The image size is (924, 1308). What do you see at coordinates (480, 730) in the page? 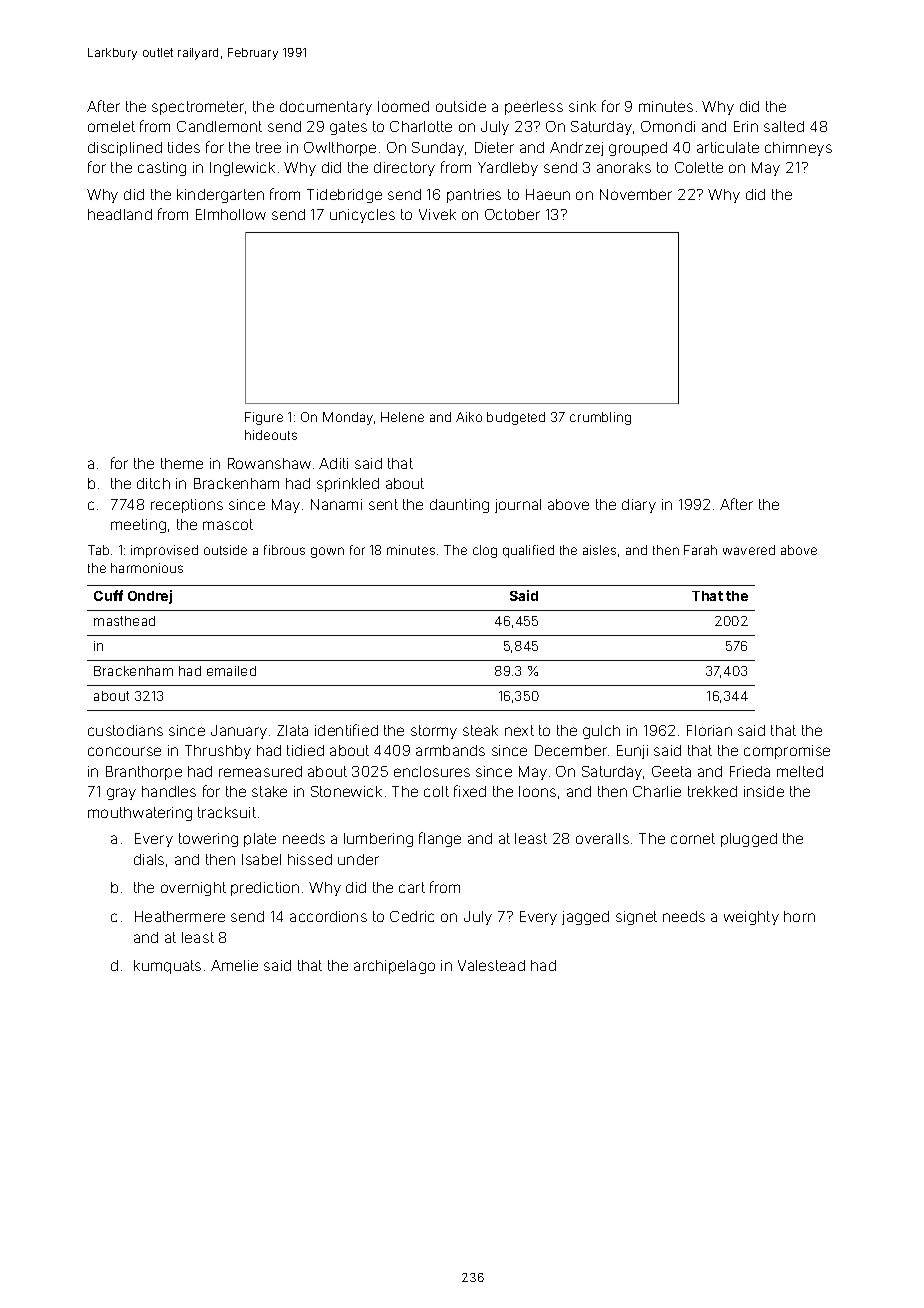
I see `steak` at bounding box center [480, 730].
